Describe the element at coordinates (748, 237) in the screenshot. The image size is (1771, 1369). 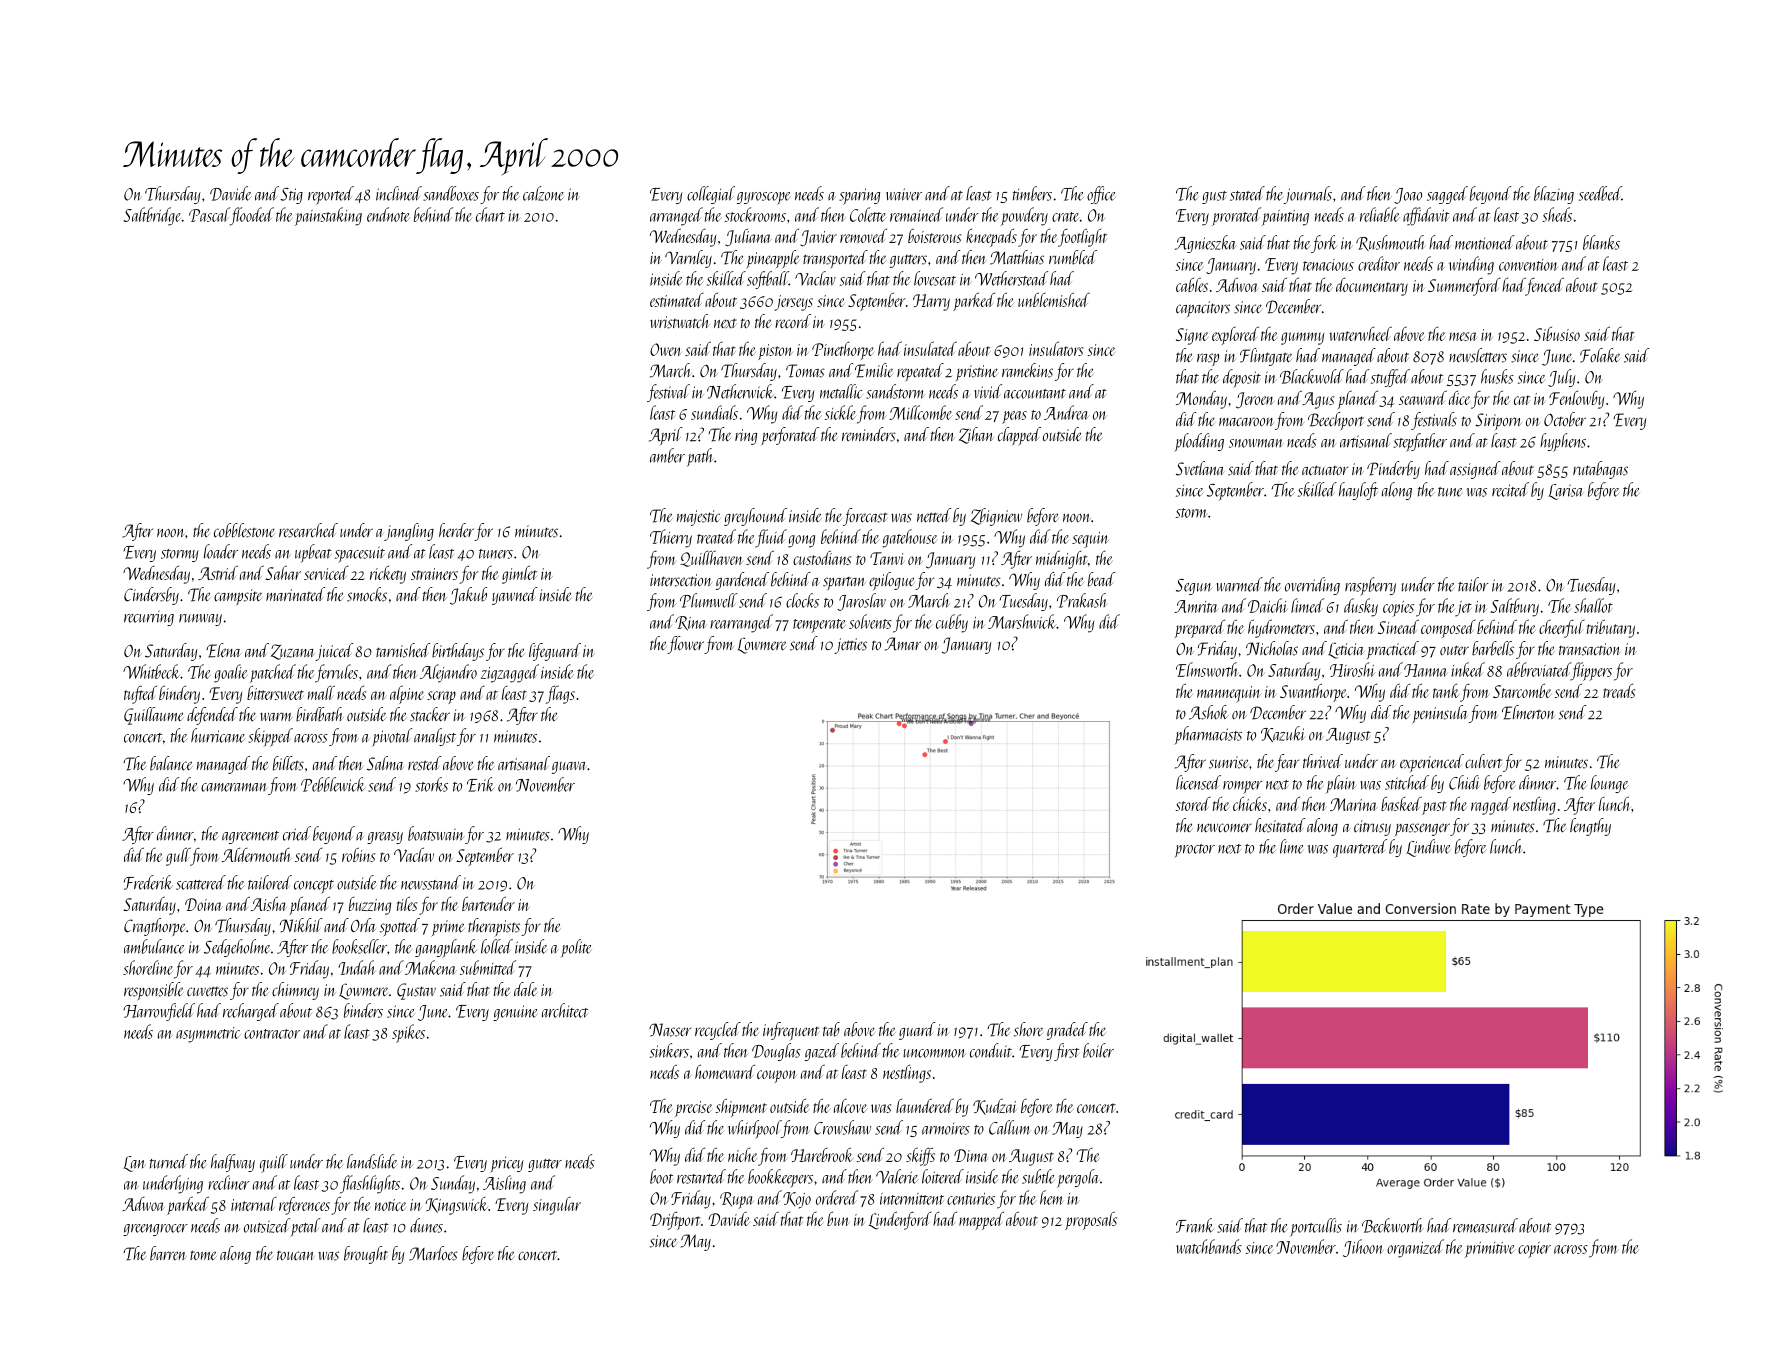
I see `Juliana` at that location.
